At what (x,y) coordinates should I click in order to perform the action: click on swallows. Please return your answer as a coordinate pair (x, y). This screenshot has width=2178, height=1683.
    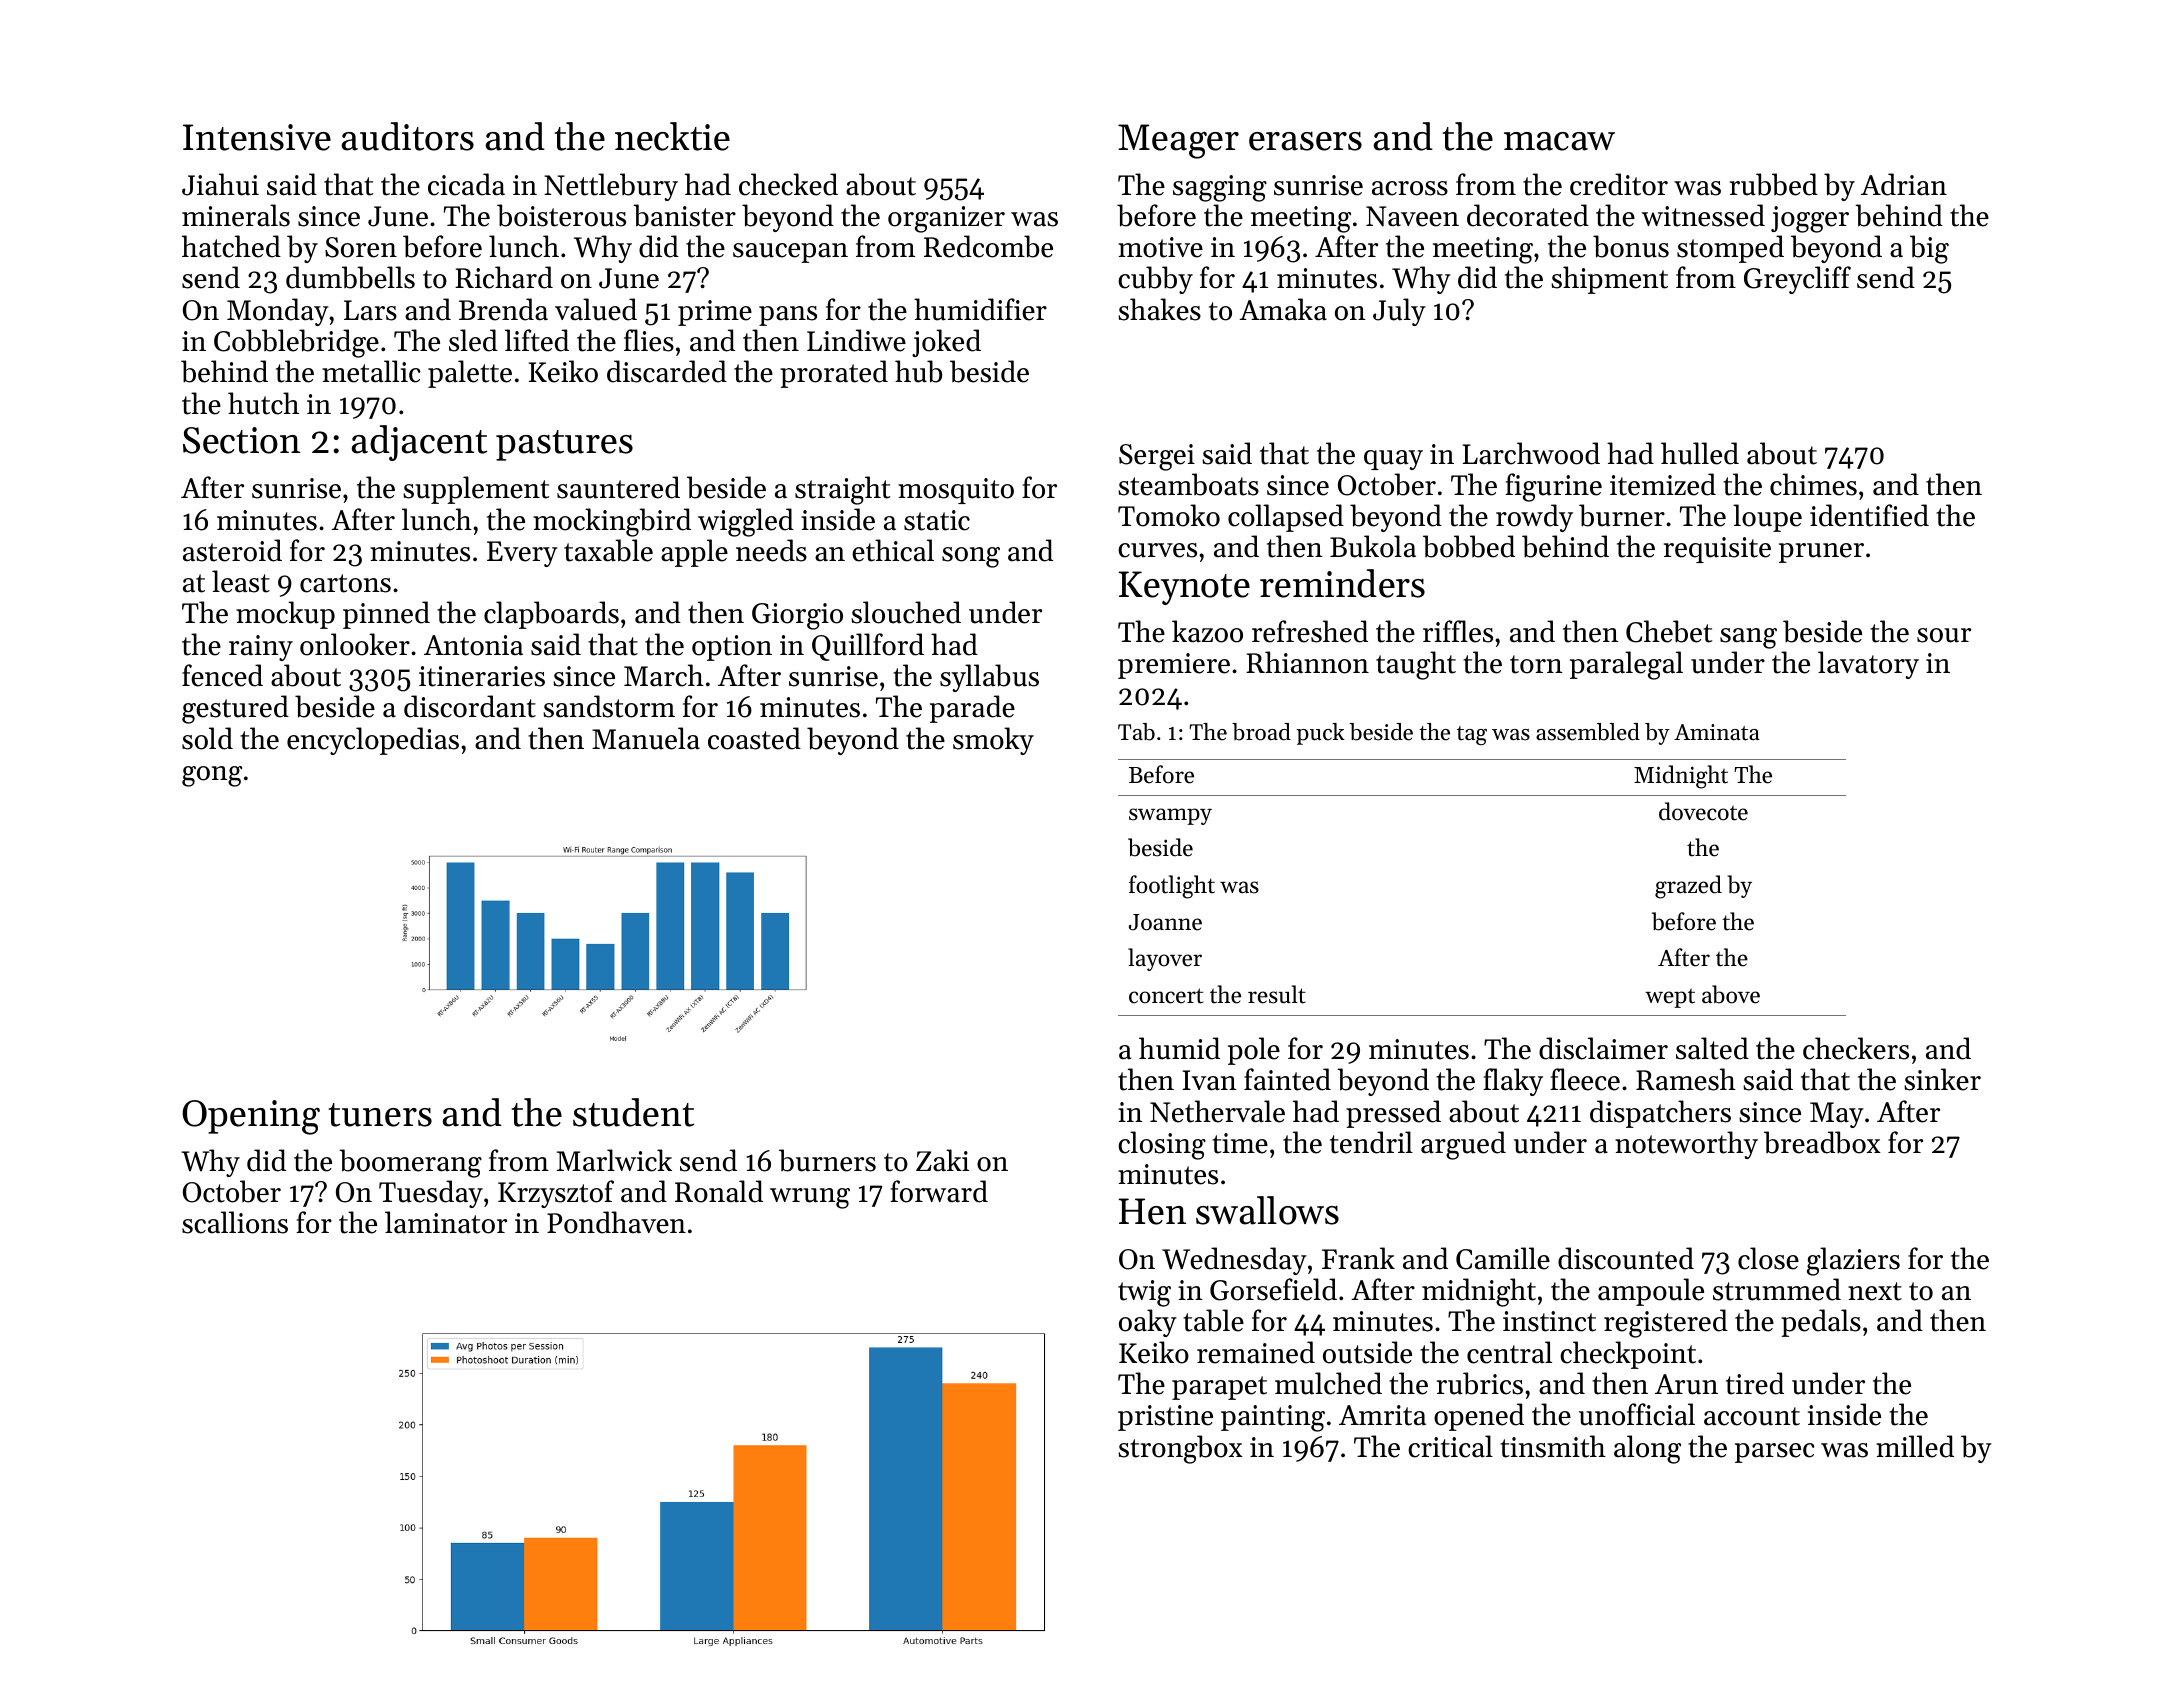
    Looking at the image, I should click on (1267, 1210).
